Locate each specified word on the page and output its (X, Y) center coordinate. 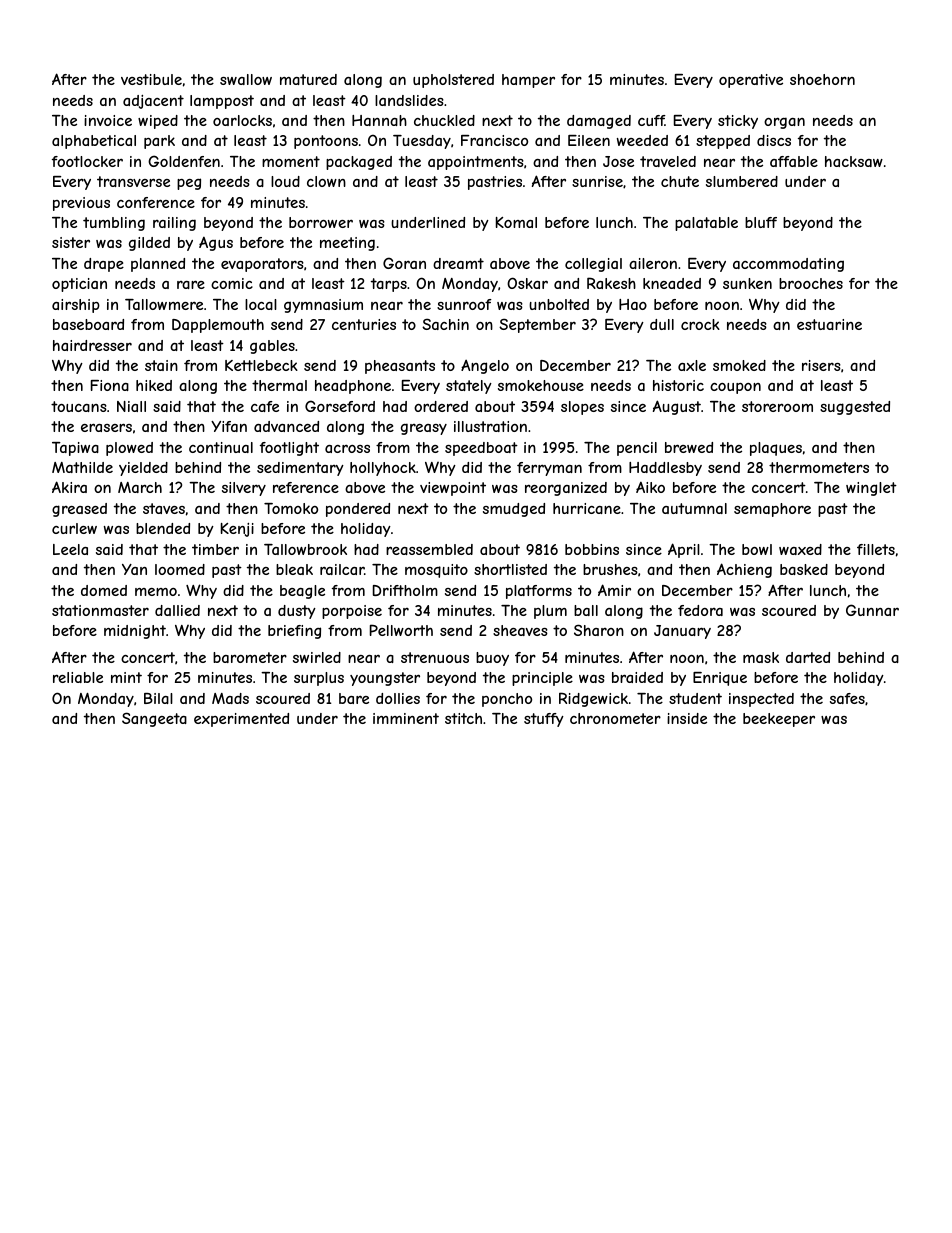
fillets (876, 549)
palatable (706, 224)
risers (821, 365)
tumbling (114, 224)
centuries (364, 324)
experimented (241, 720)
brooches (811, 283)
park (159, 142)
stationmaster (100, 610)
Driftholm (405, 590)
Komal (516, 222)
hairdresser (92, 345)
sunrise (597, 181)
